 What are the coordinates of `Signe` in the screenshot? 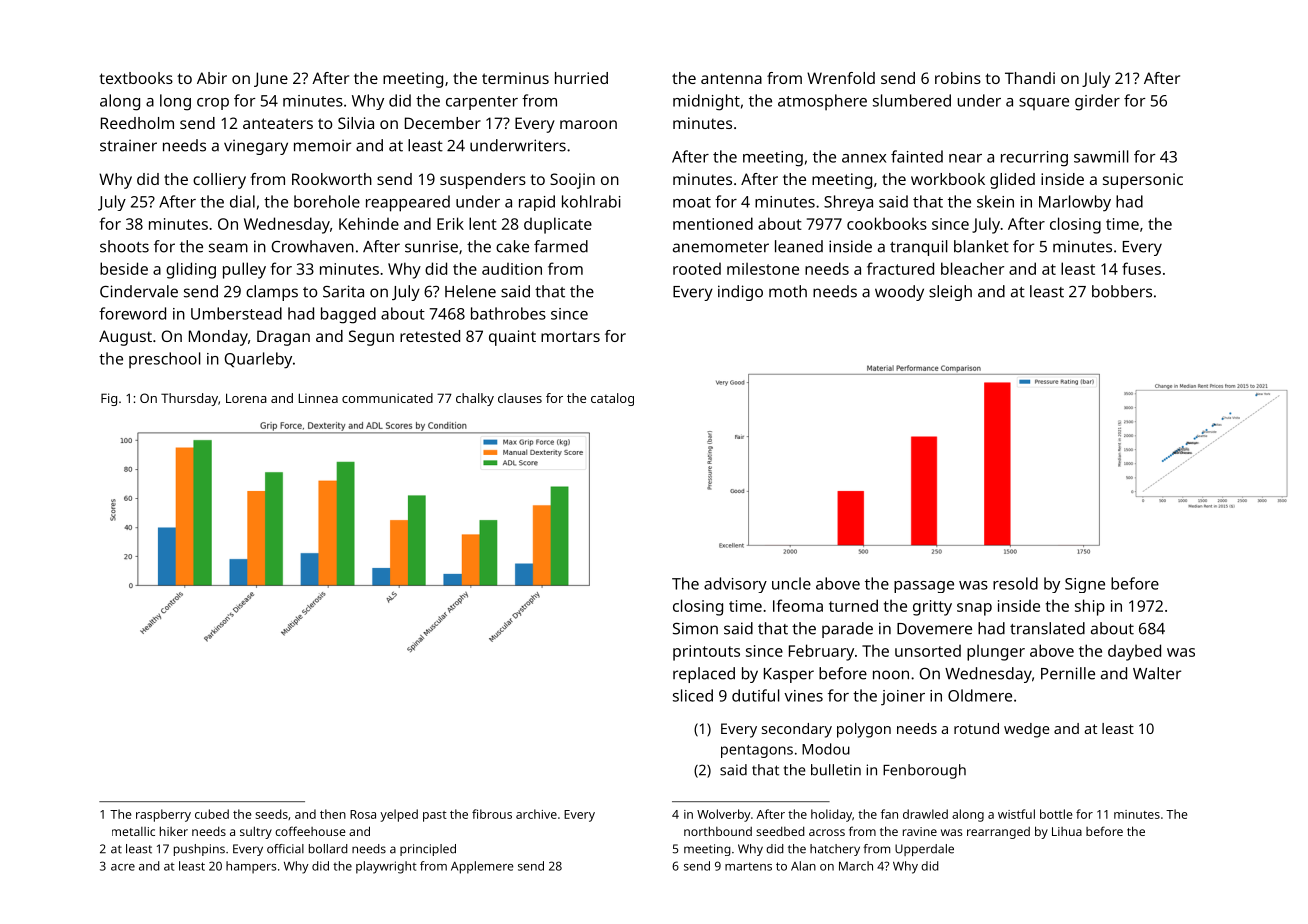 It's located at (1085, 585).
